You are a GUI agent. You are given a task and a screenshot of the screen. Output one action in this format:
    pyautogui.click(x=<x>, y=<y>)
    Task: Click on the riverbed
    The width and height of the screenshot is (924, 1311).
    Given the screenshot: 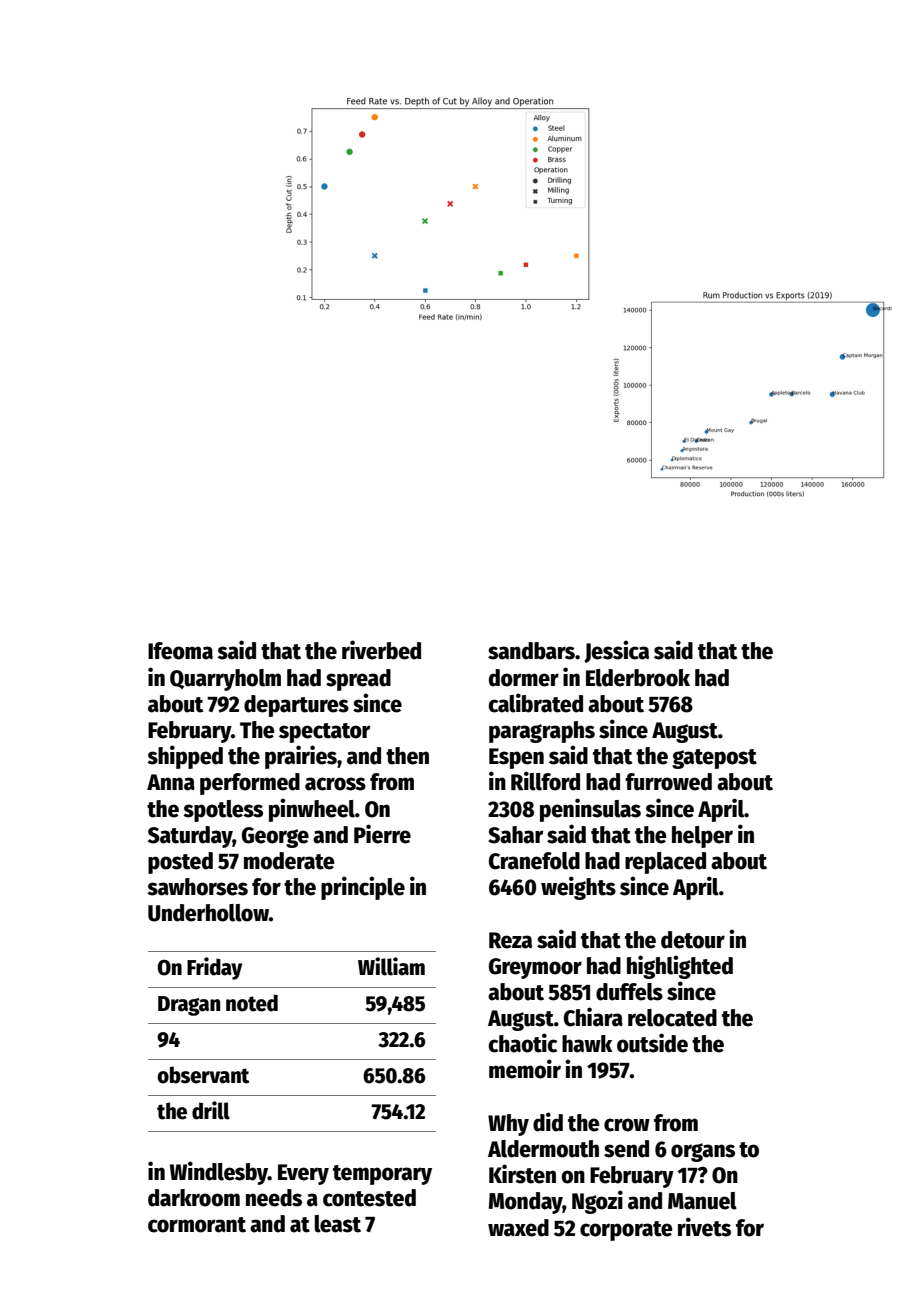 What is the action you would take?
    pyautogui.click(x=381, y=650)
